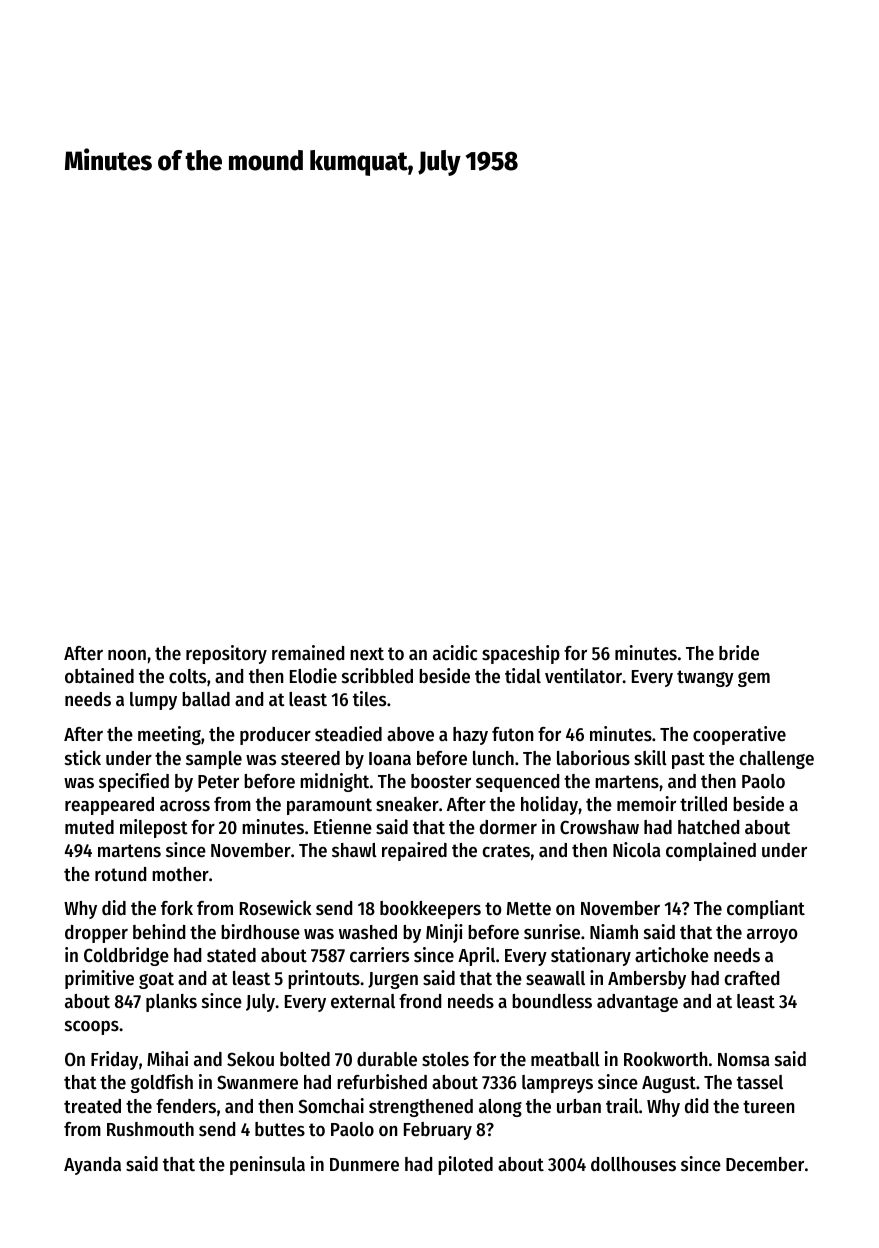 The image size is (879, 1248). I want to click on cooperative, so click(739, 735).
